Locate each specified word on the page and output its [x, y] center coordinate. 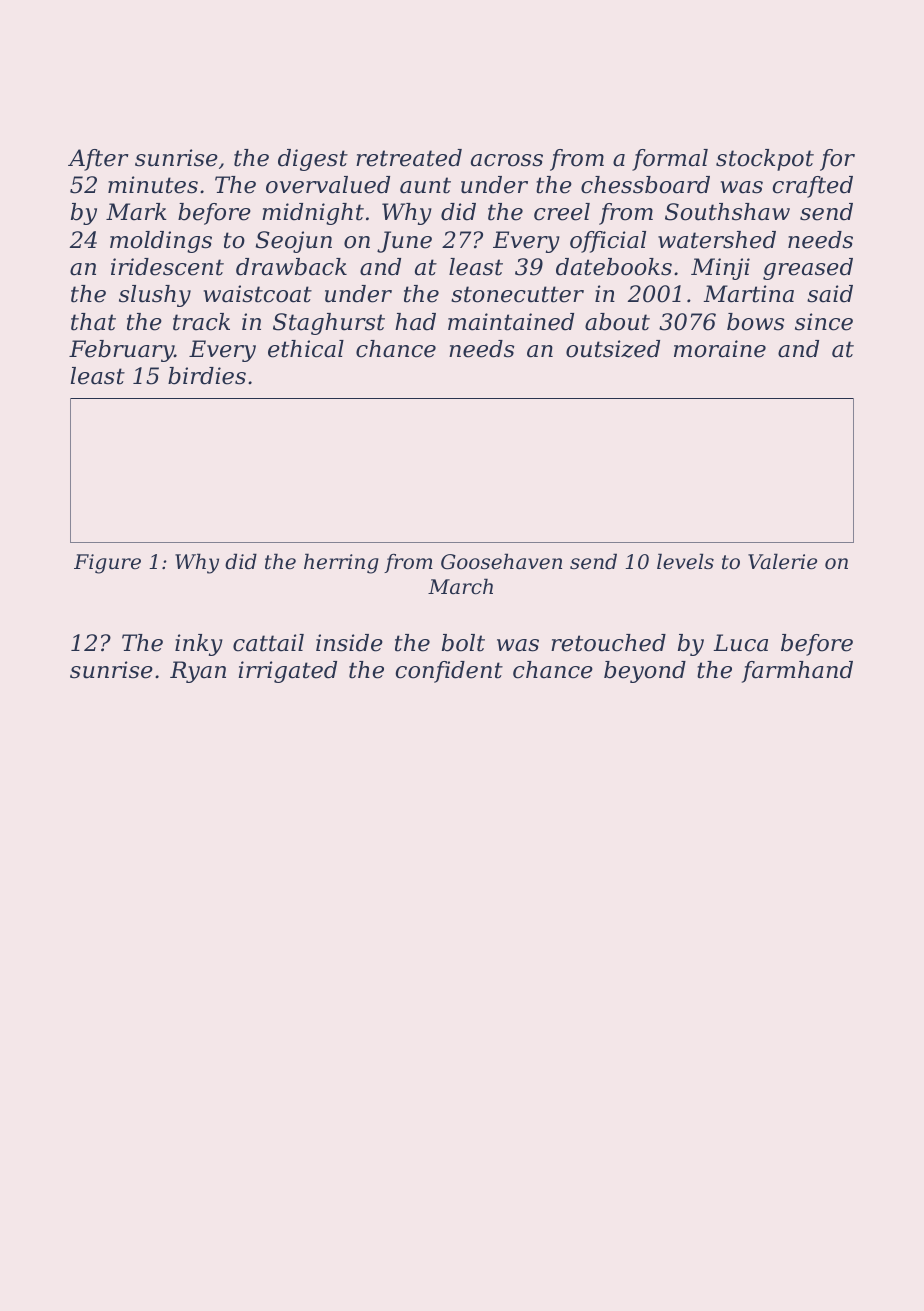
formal [670, 160]
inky [199, 645]
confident [449, 672]
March [460, 586]
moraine [720, 349]
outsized [613, 349]
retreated [409, 158]
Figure [107, 564]
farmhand [797, 672]
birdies [207, 376]
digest [313, 160]
